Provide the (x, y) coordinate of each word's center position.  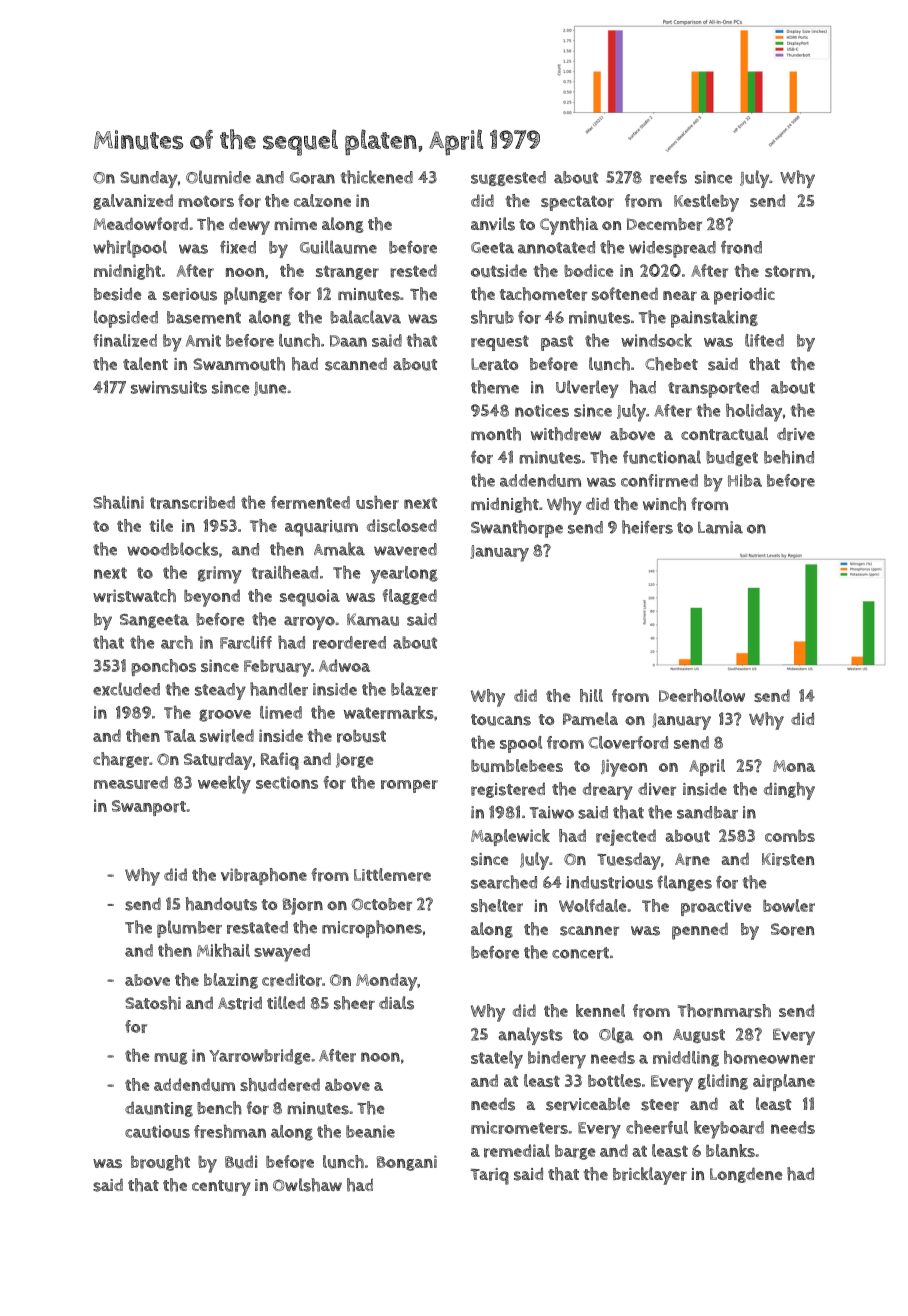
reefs (668, 177)
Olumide (218, 177)
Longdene (746, 1175)
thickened (377, 177)
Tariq (490, 1176)
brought (160, 1163)
